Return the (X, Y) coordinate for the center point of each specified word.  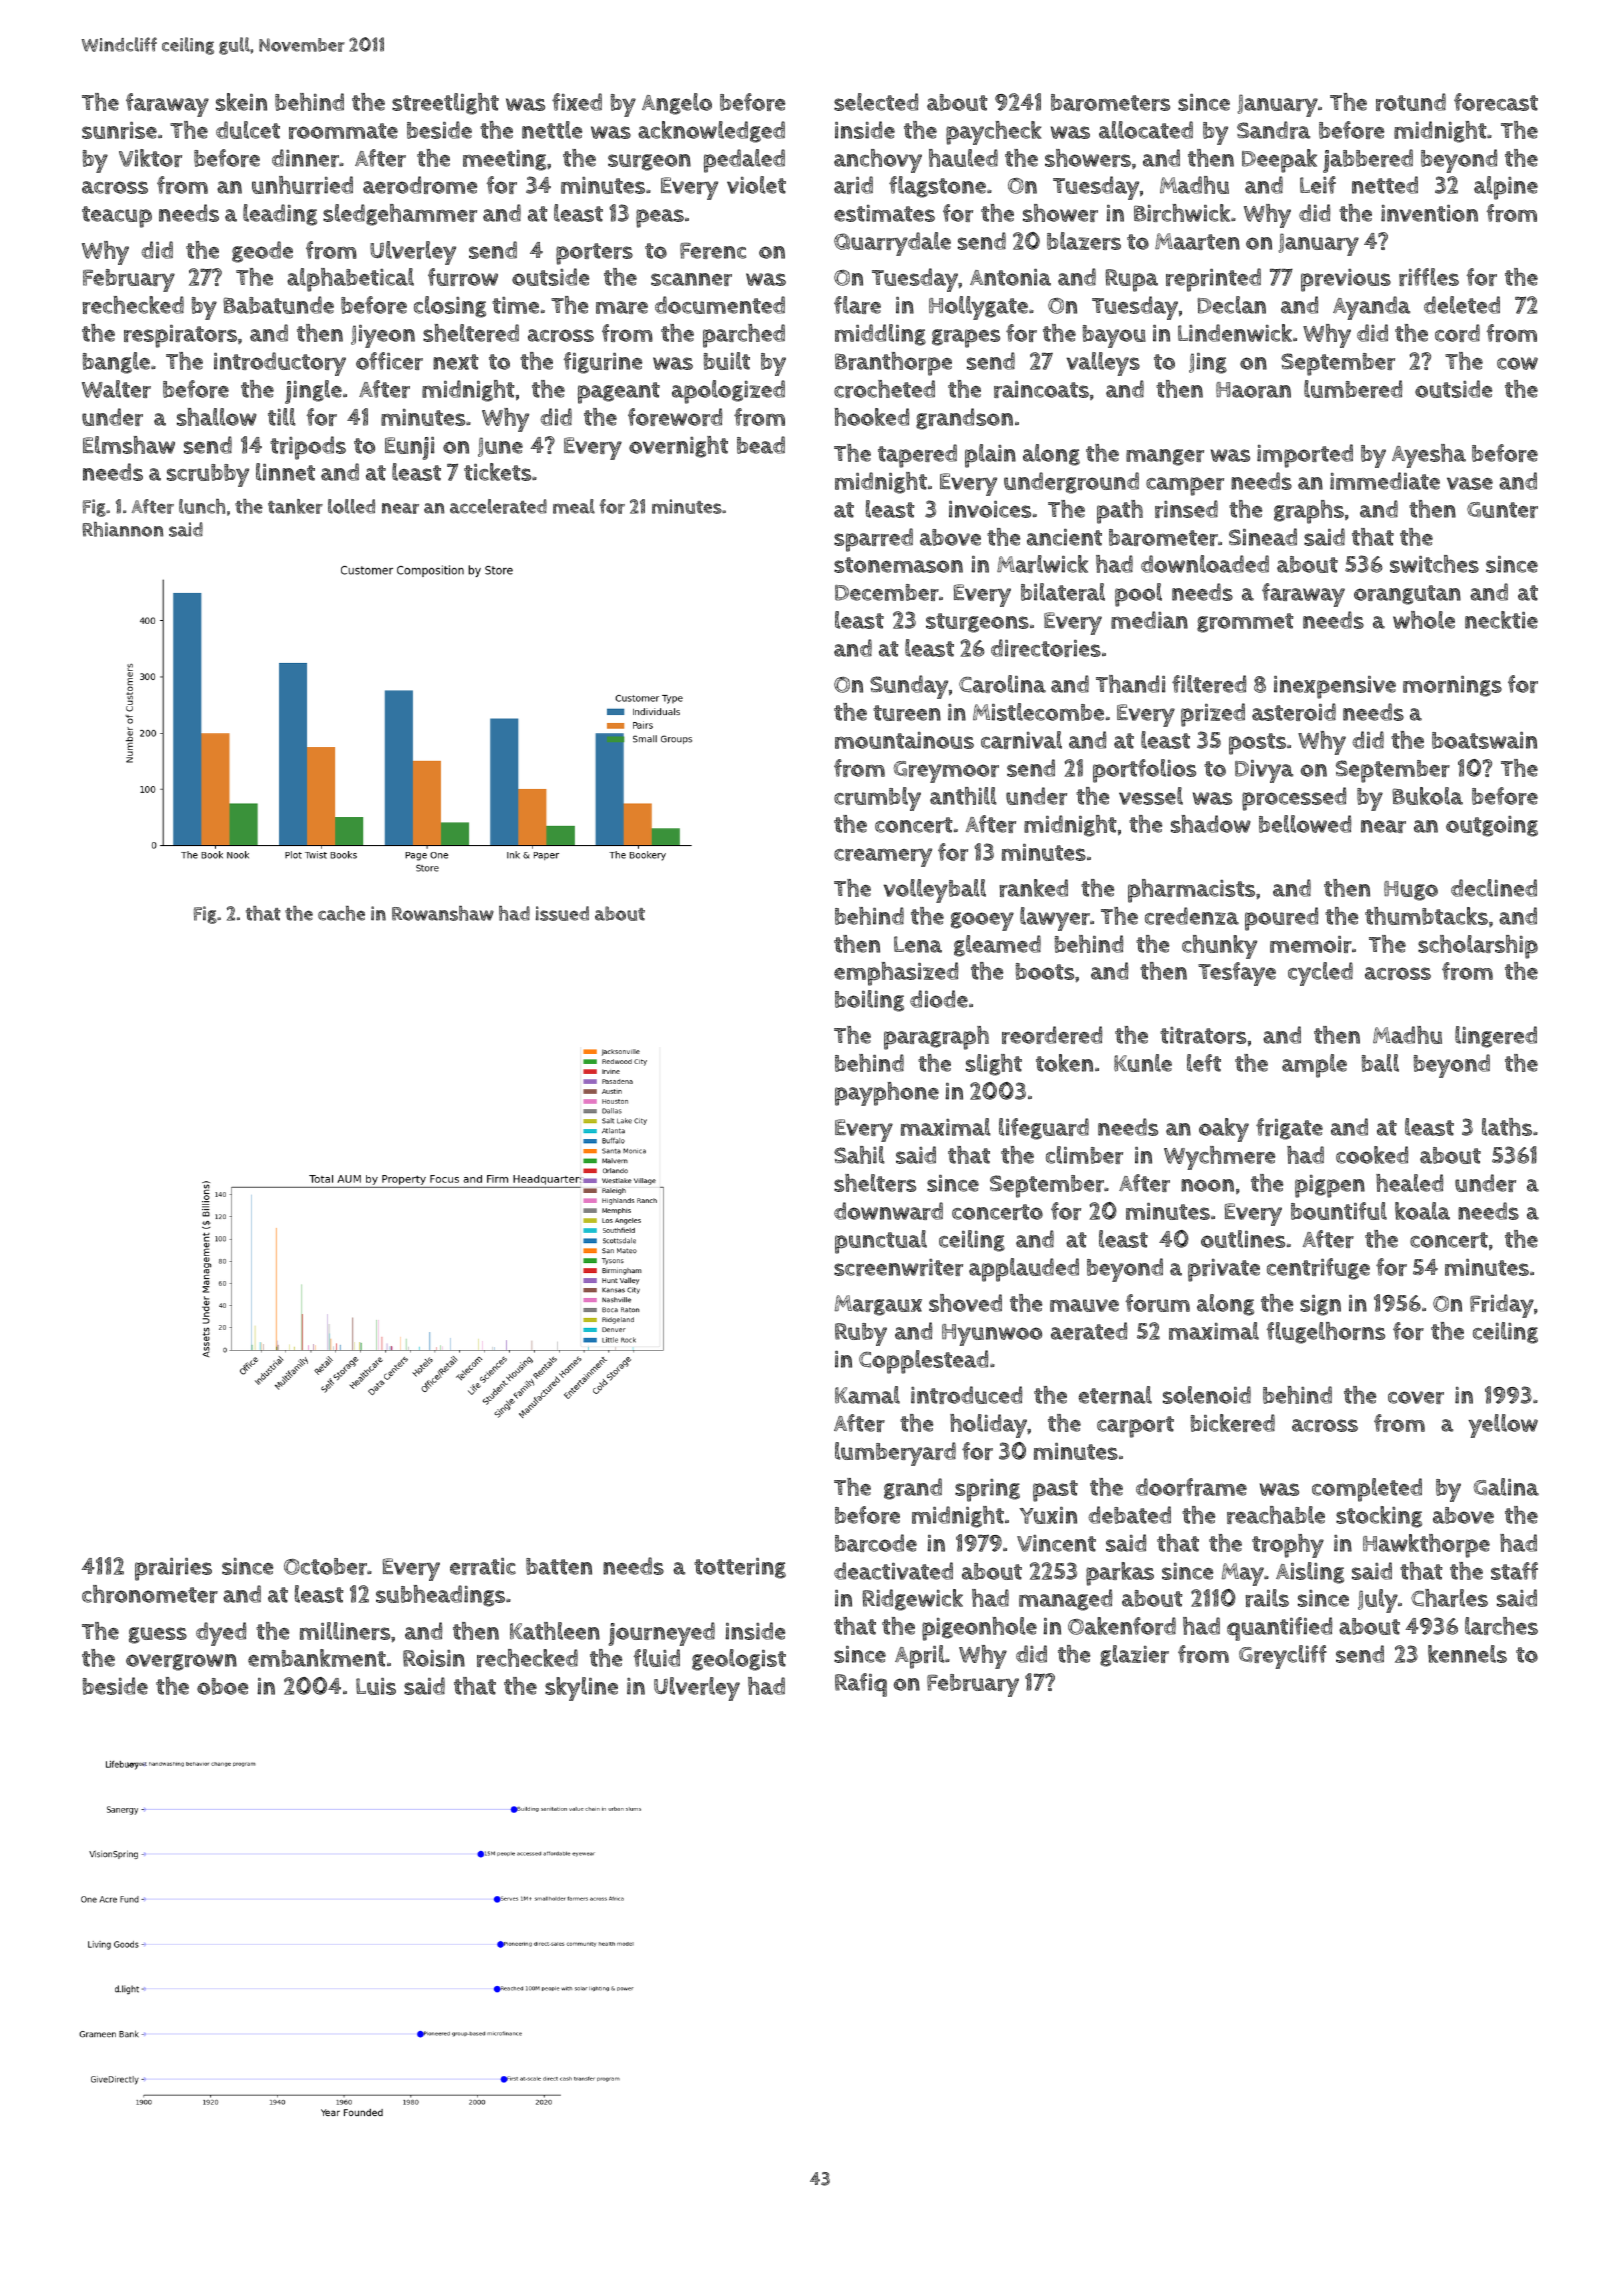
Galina (1506, 1487)
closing (450, 307)
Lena (918, 944)
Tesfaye (1237, 974)
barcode (876, 1543)
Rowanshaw (443, 913)
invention (1429, 213)
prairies (173, 1569)
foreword (675, 417)
